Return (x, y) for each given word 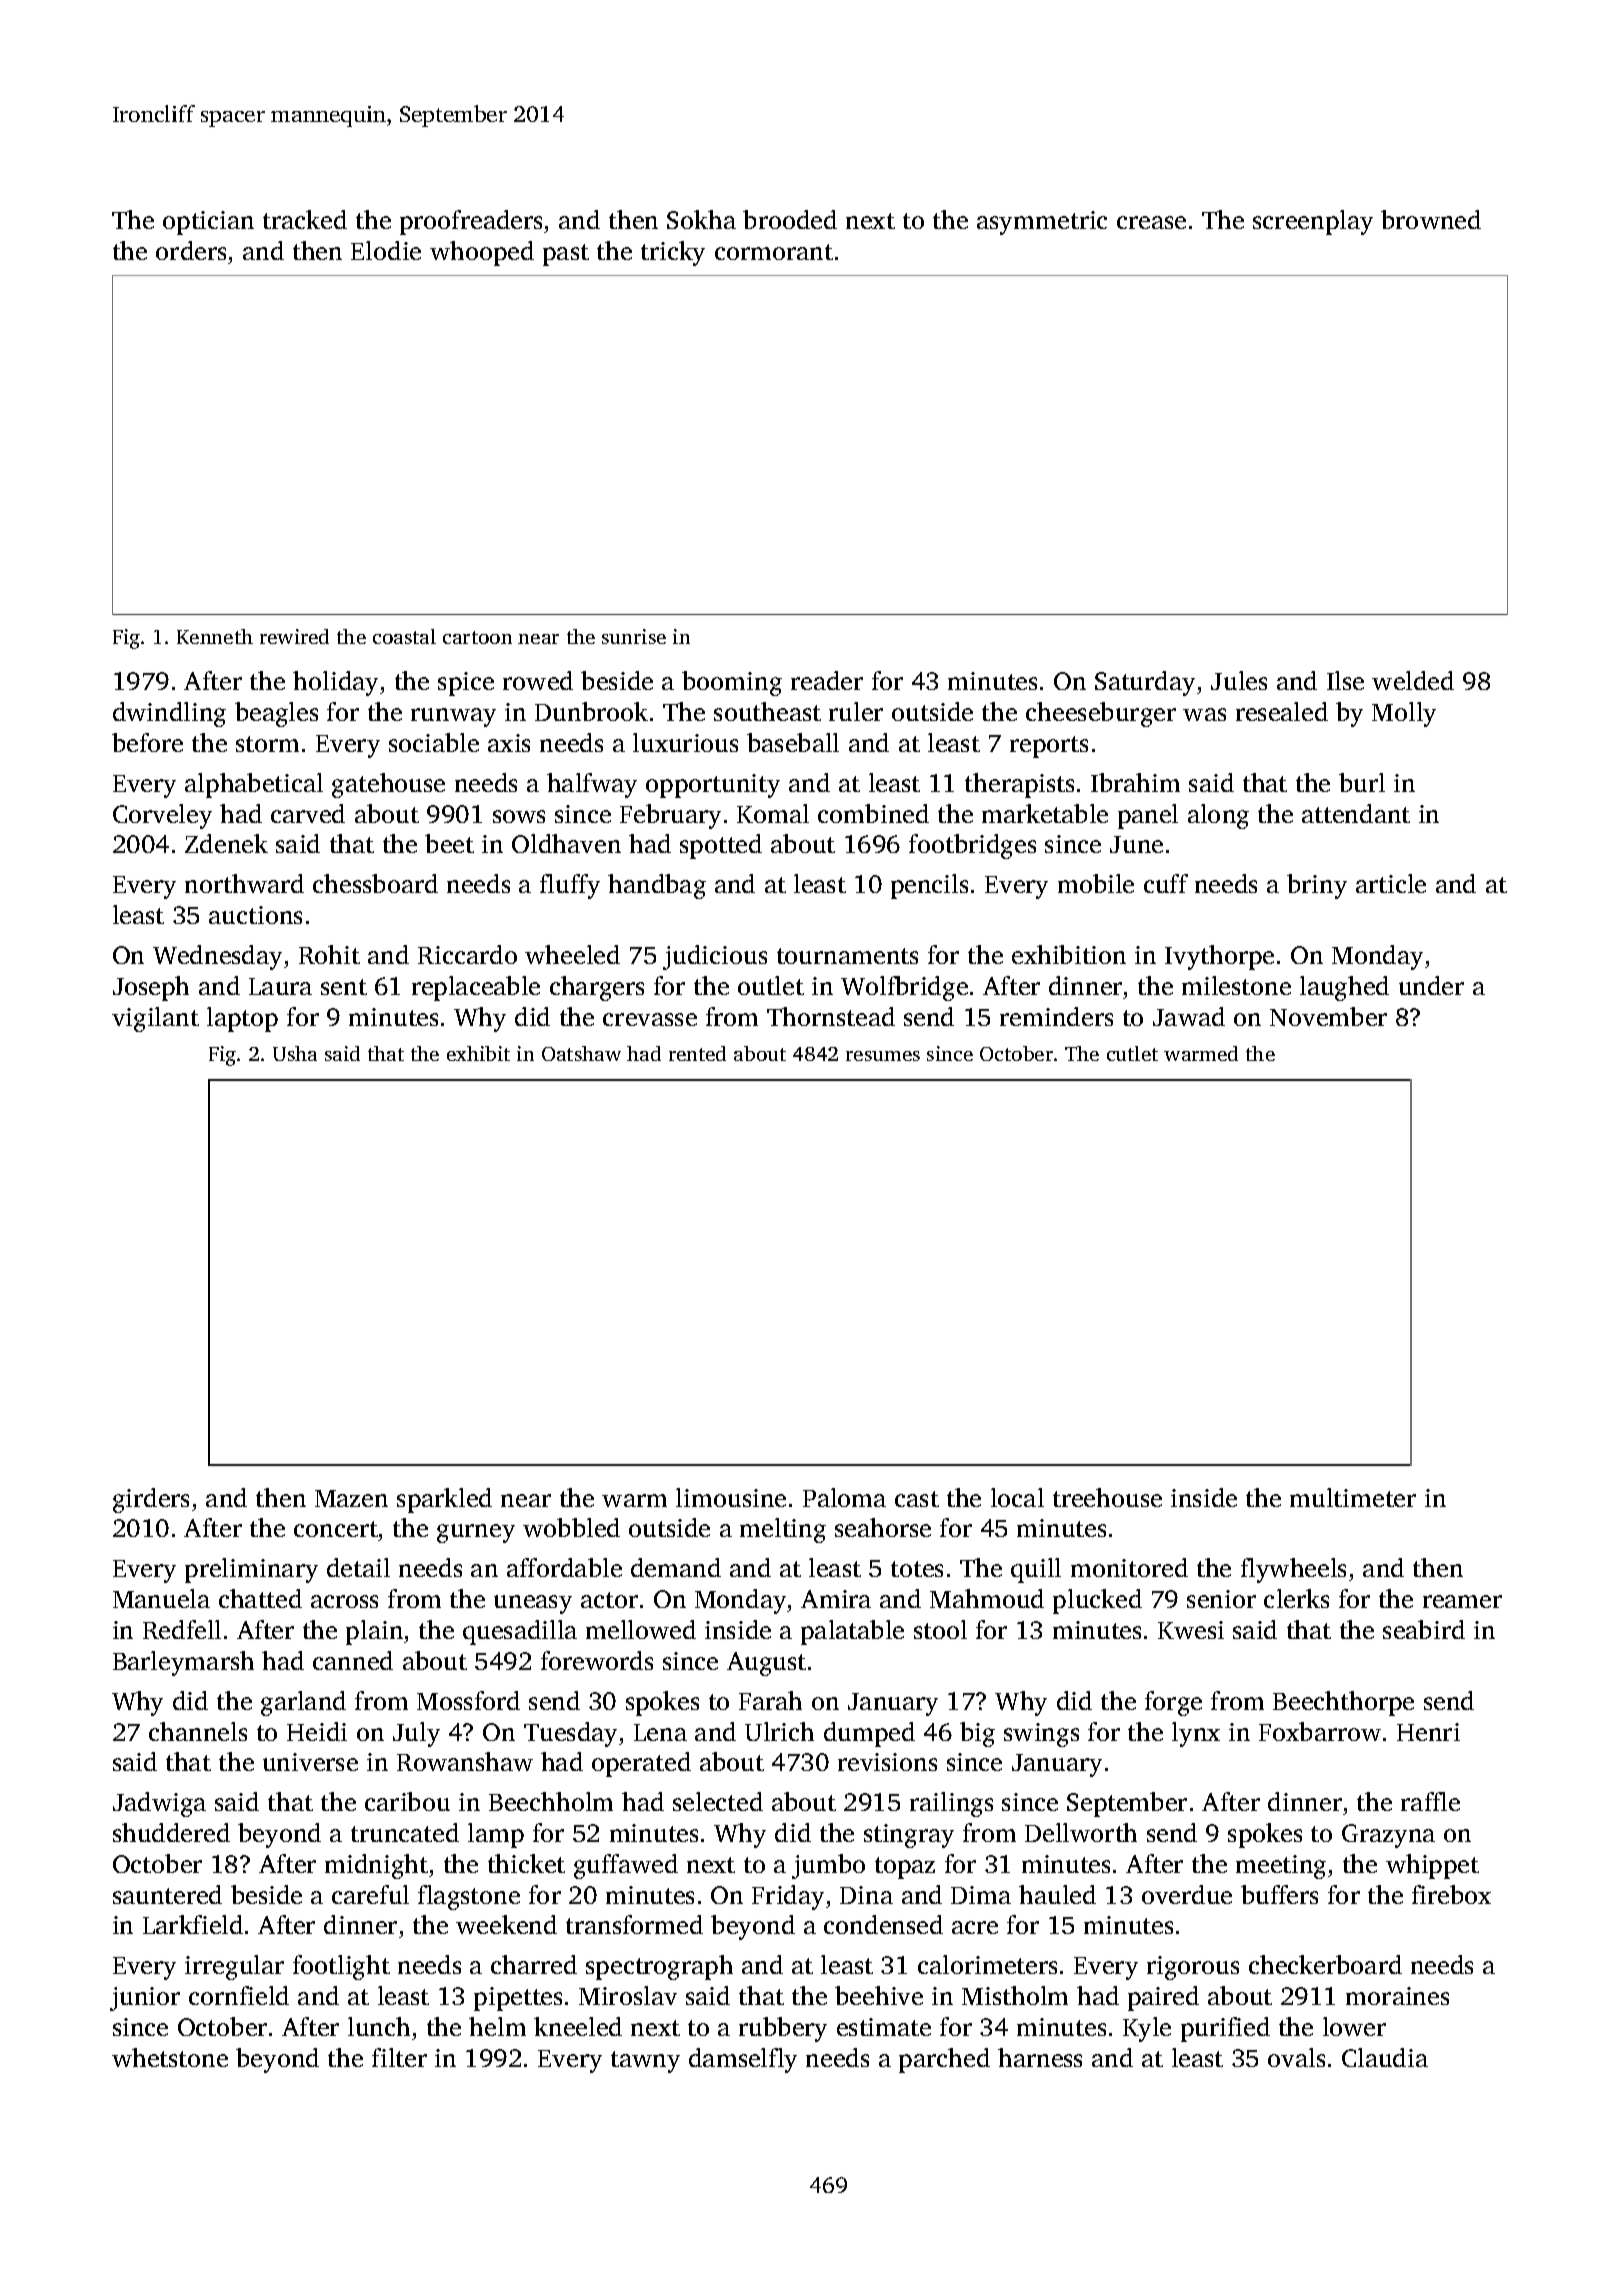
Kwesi (1191, 1630)
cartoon (477, 637)
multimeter (1353, 1497)
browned (1431, 219)
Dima (981, 1895)
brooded (790, 219)
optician (208, 223)
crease (1151, 222)
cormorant (774, 252)
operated (641, 1764)
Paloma (844, 1497)
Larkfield (193, 1924)
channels (198, 1731)
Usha (295, 1053)
